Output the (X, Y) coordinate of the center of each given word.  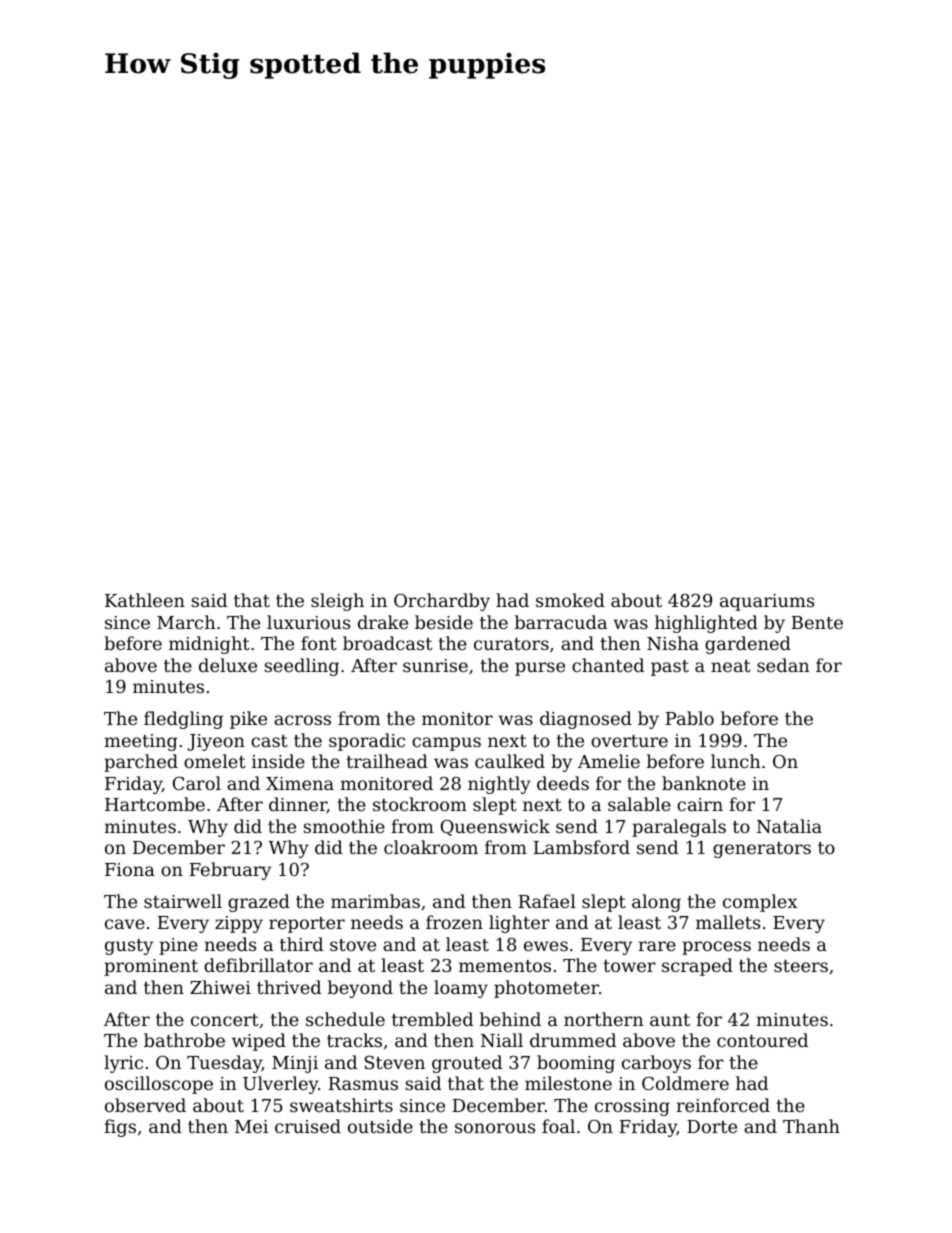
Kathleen (145, 600)
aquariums (767, 602)
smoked (570, 600)
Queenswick (495, 827)
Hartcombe (155, 804)
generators (762, 850)
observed (145, 1105)
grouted (467, 1064)
